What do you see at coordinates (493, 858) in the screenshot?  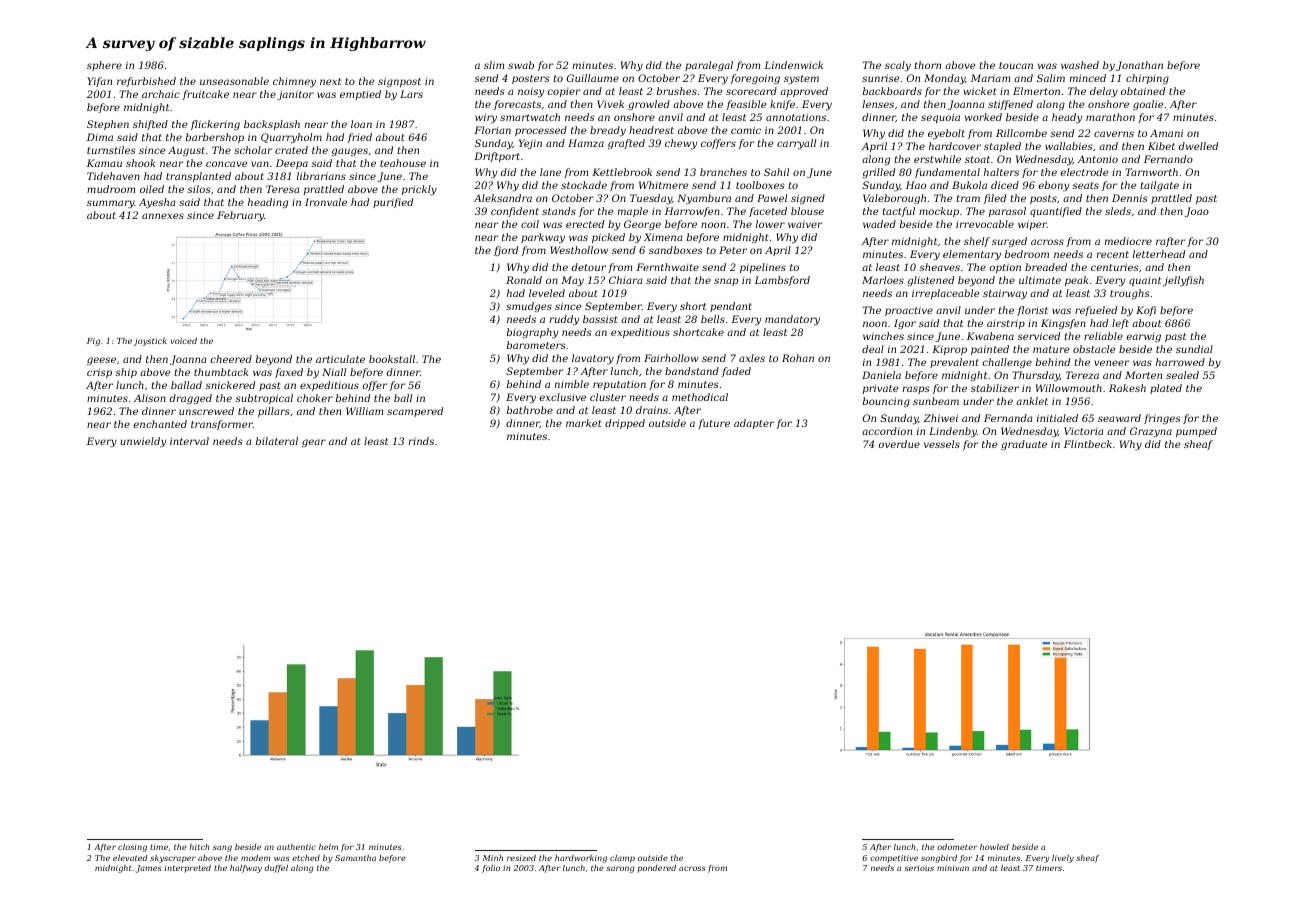 I see `Minh` at bounding box center [493, 858].
